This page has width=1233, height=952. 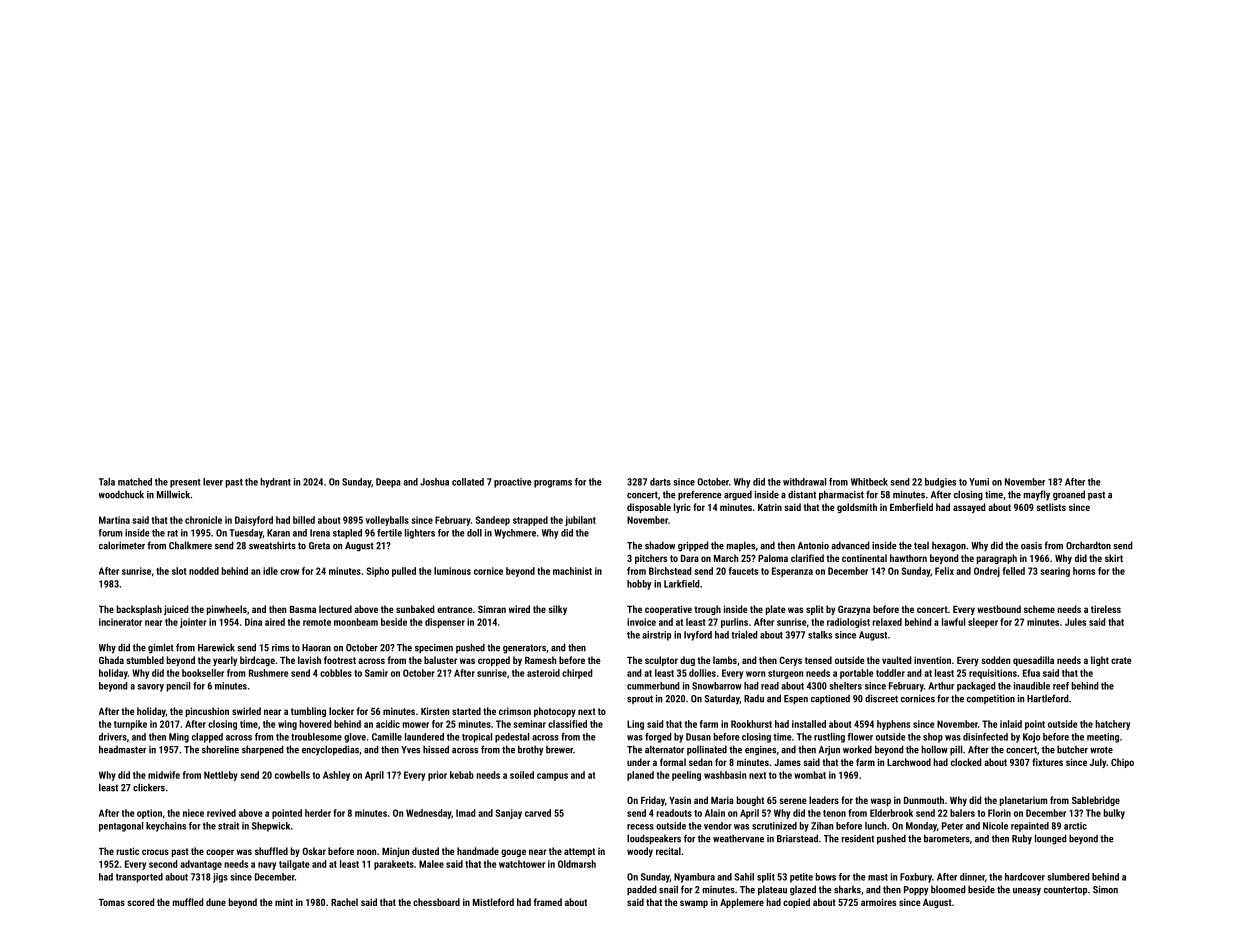 What do you see at coordinates (698, 636) in the page?
I see `Ivyford` at bounding box center [698, 636].
